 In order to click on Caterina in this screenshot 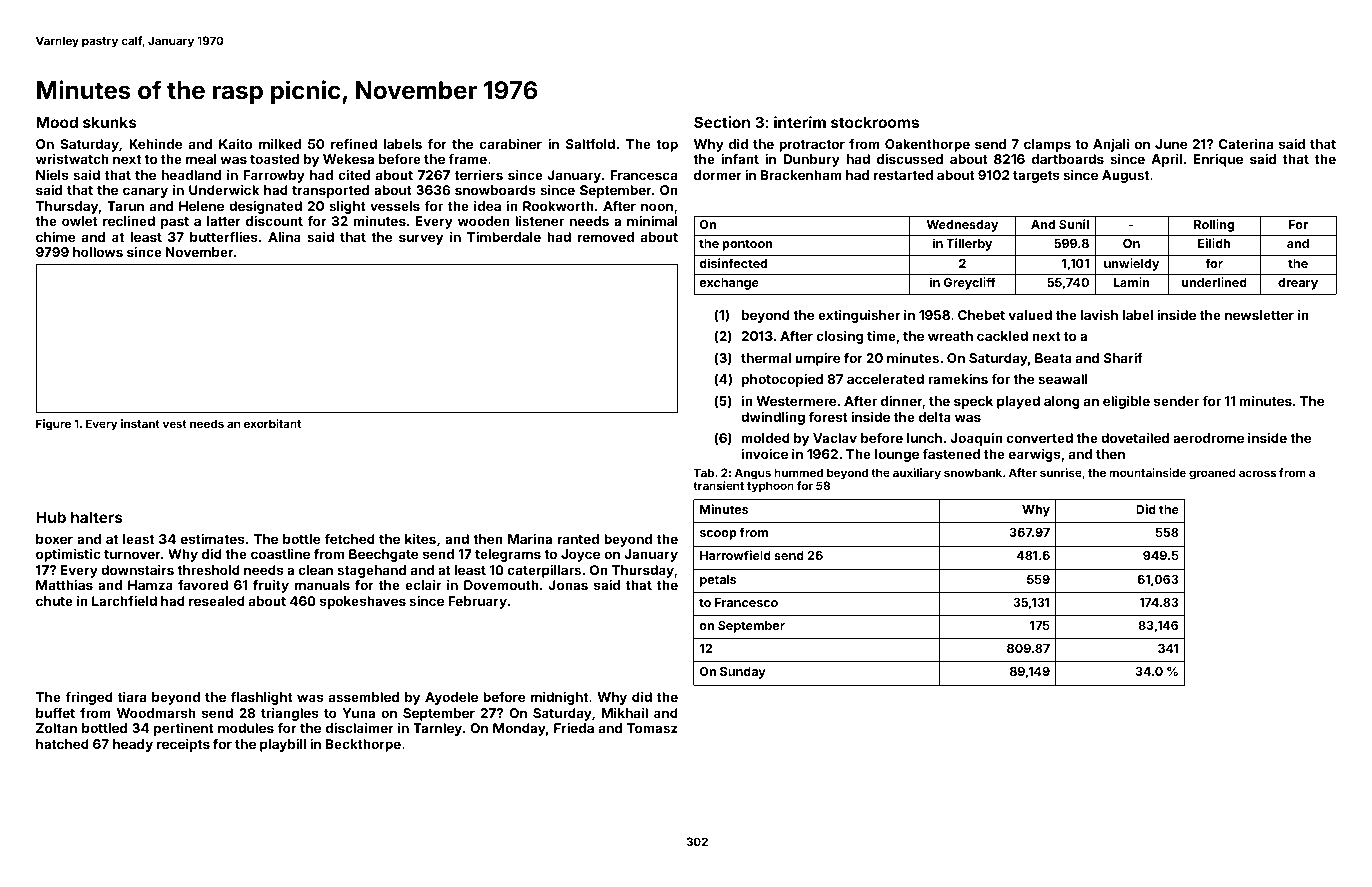, I will do `click(1246, 144)`.
